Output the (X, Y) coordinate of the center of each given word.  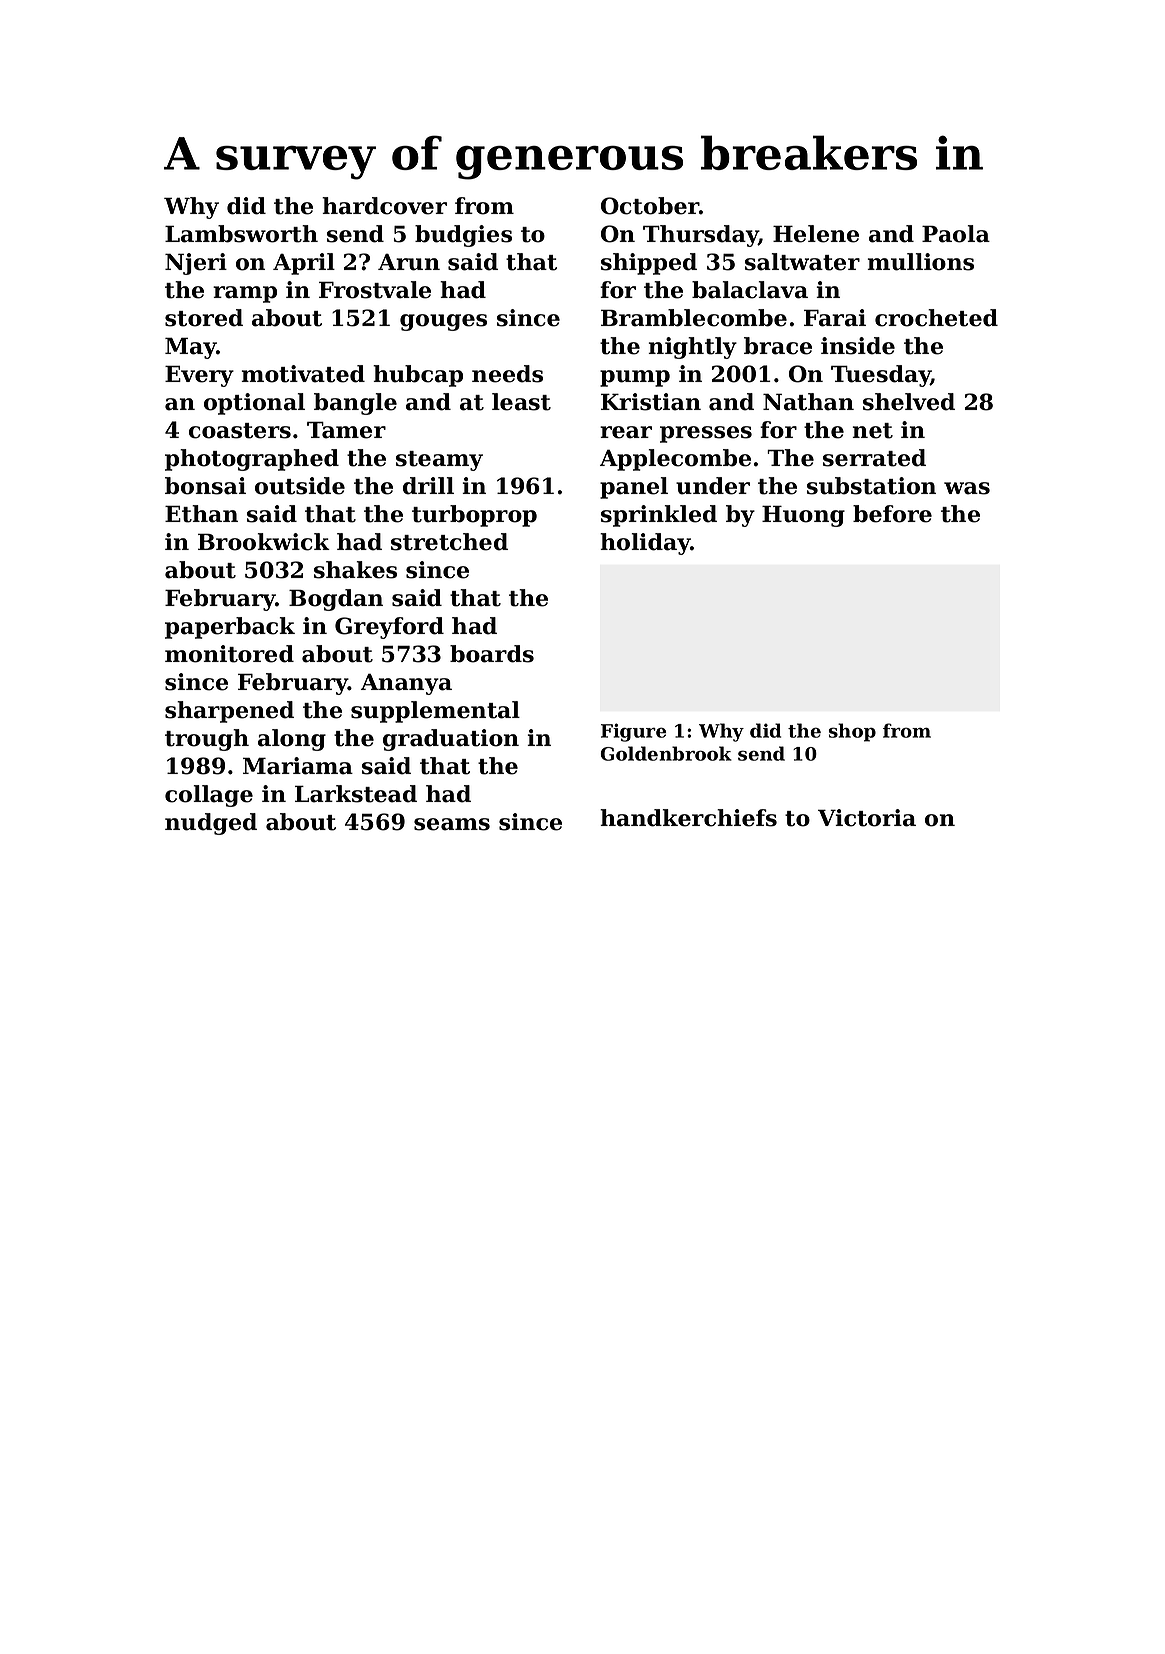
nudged (211, 824)
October (650, 206)
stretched (449, 542)
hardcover (384, 206)
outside (300, 486)
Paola (956, 234)
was (967, 488)
